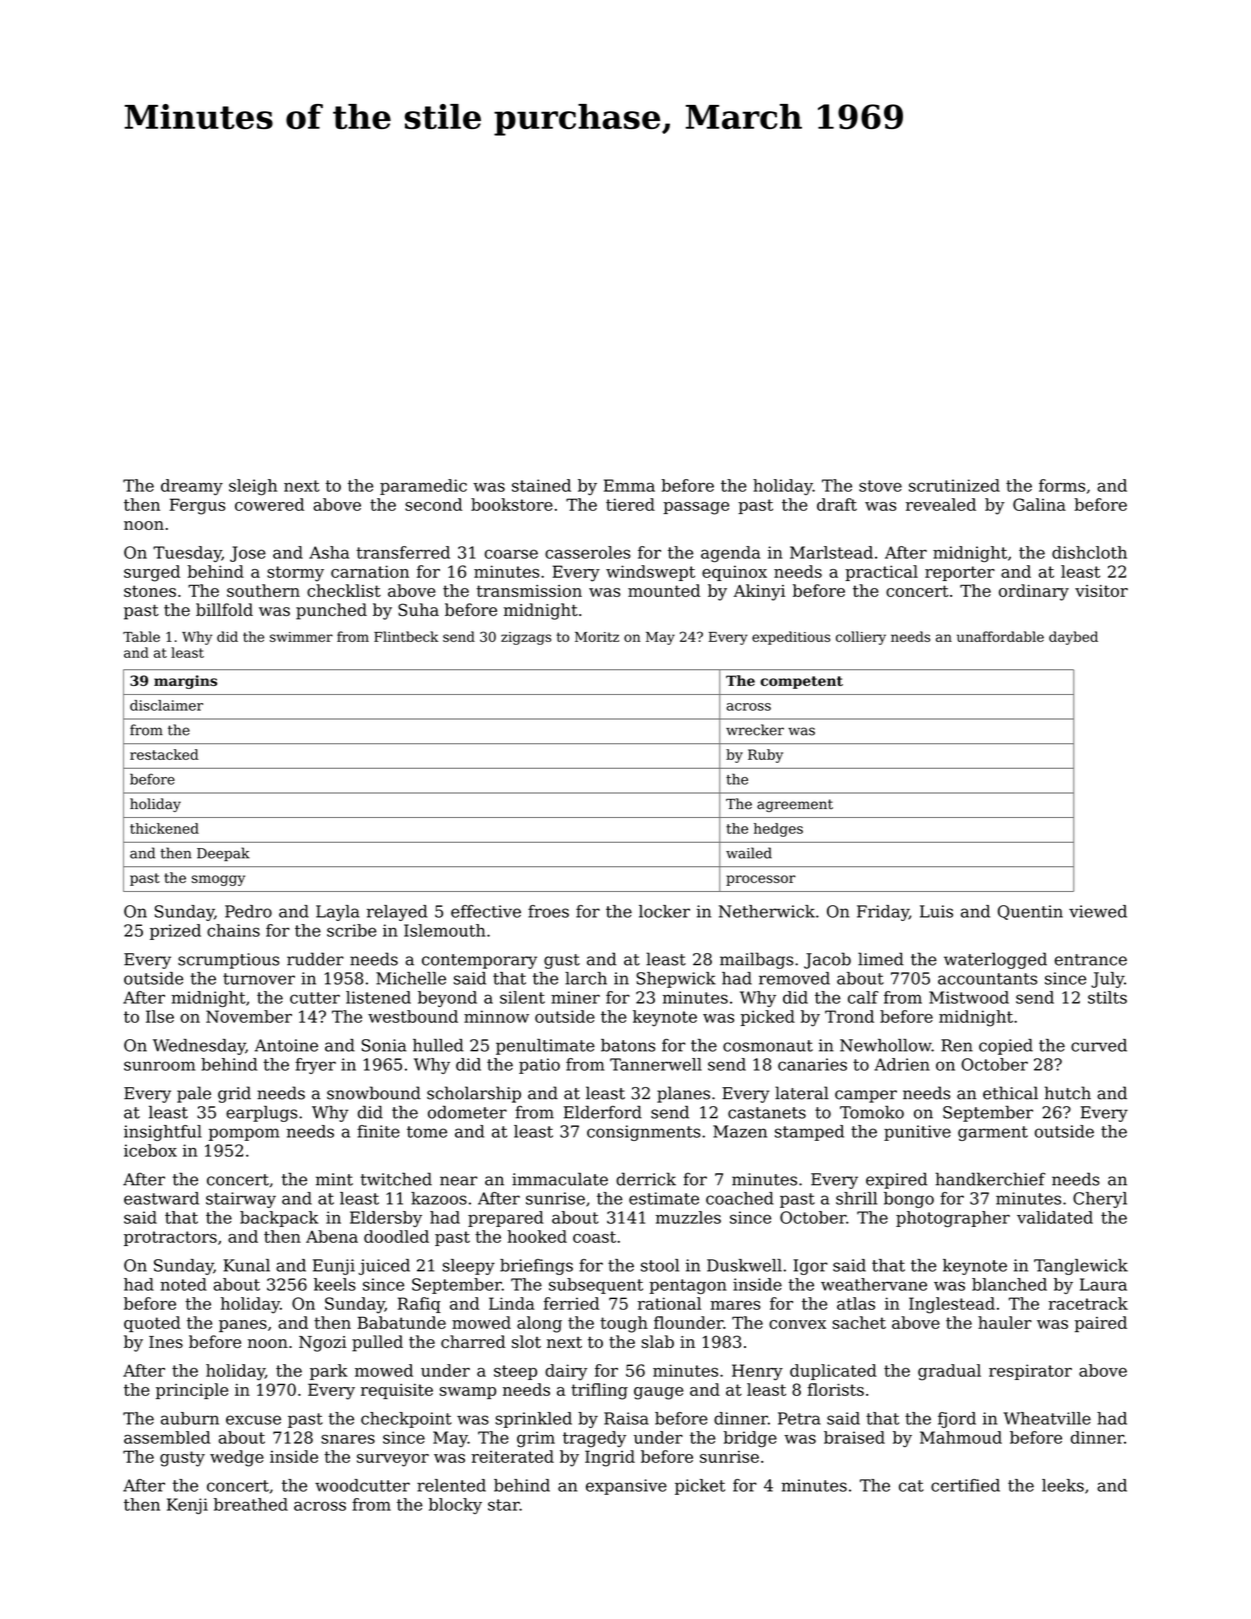 This document has width=1251, height=1619. What do you see at coordinates (1000, 636) in the document?
I see `unaffordable` at bounding box center [1000, 636].
